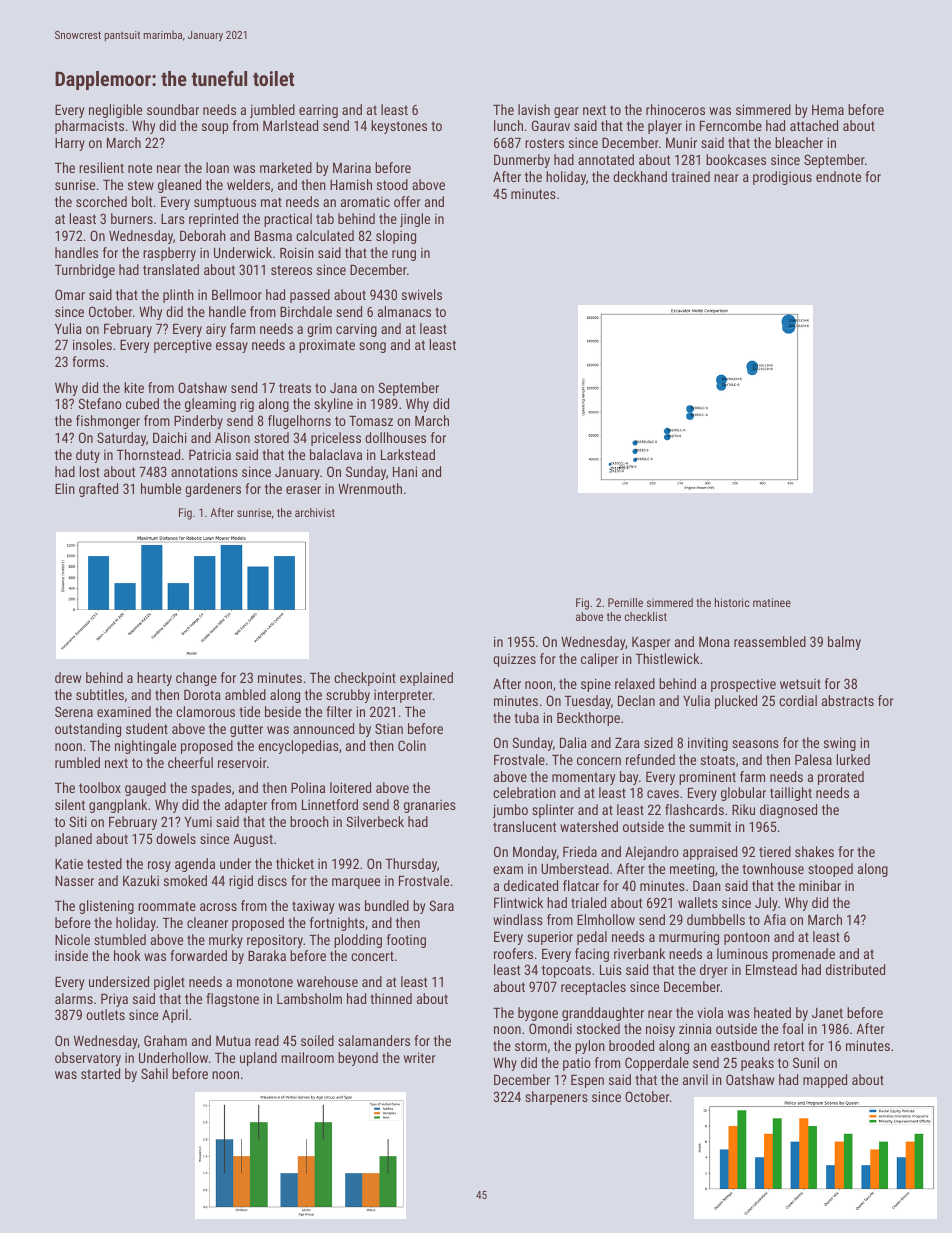 This screenshot has height=1233, width=952. What do you see at coordinates (348, 696) in the screenshot?
I see `scrubby` at bounding box center [348, 696].
